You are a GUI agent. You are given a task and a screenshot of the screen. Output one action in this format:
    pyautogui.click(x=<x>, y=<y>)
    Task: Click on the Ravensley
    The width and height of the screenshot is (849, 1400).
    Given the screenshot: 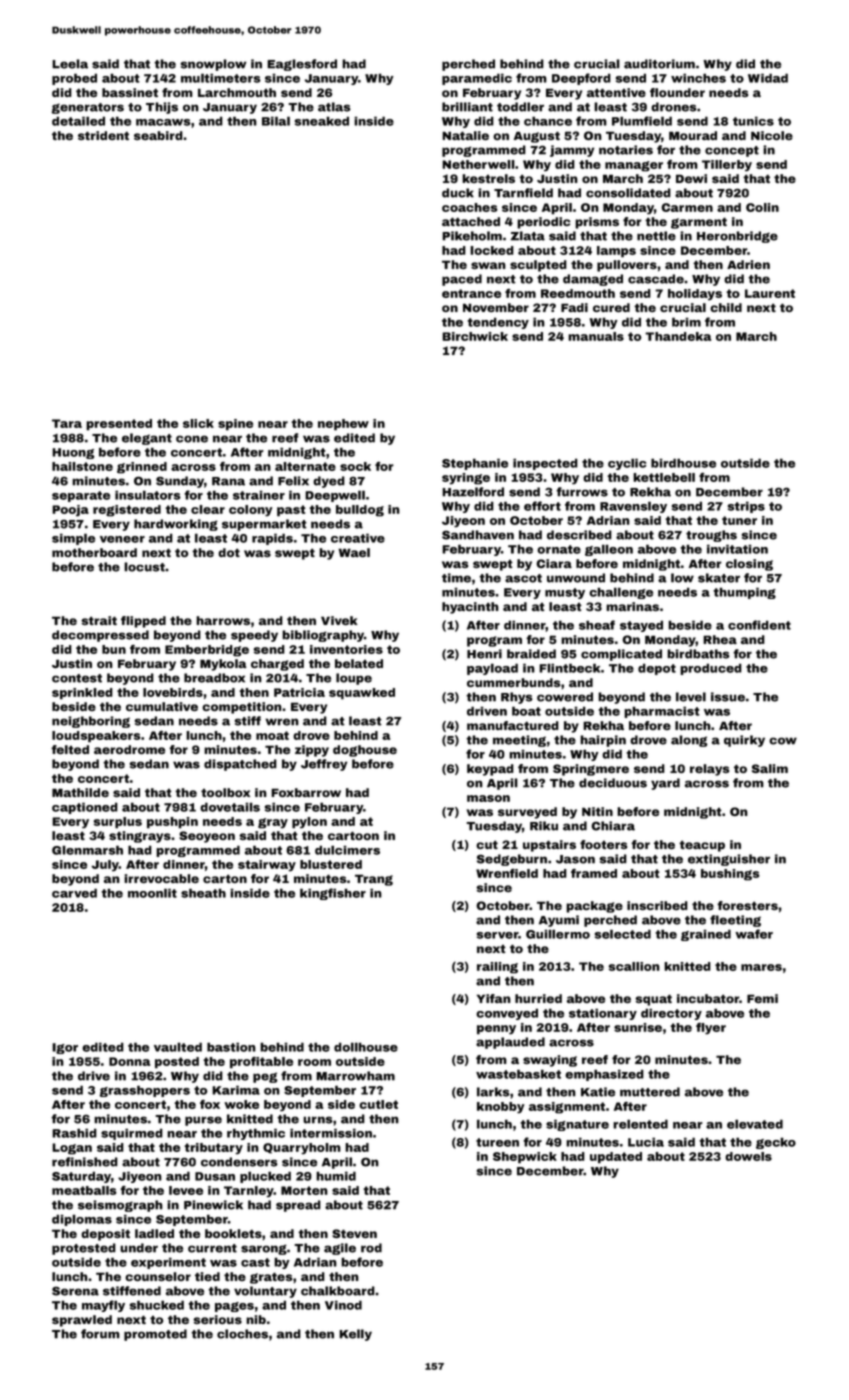 What is the action you would take?
    pyautogui.click(x=633, y=507)
